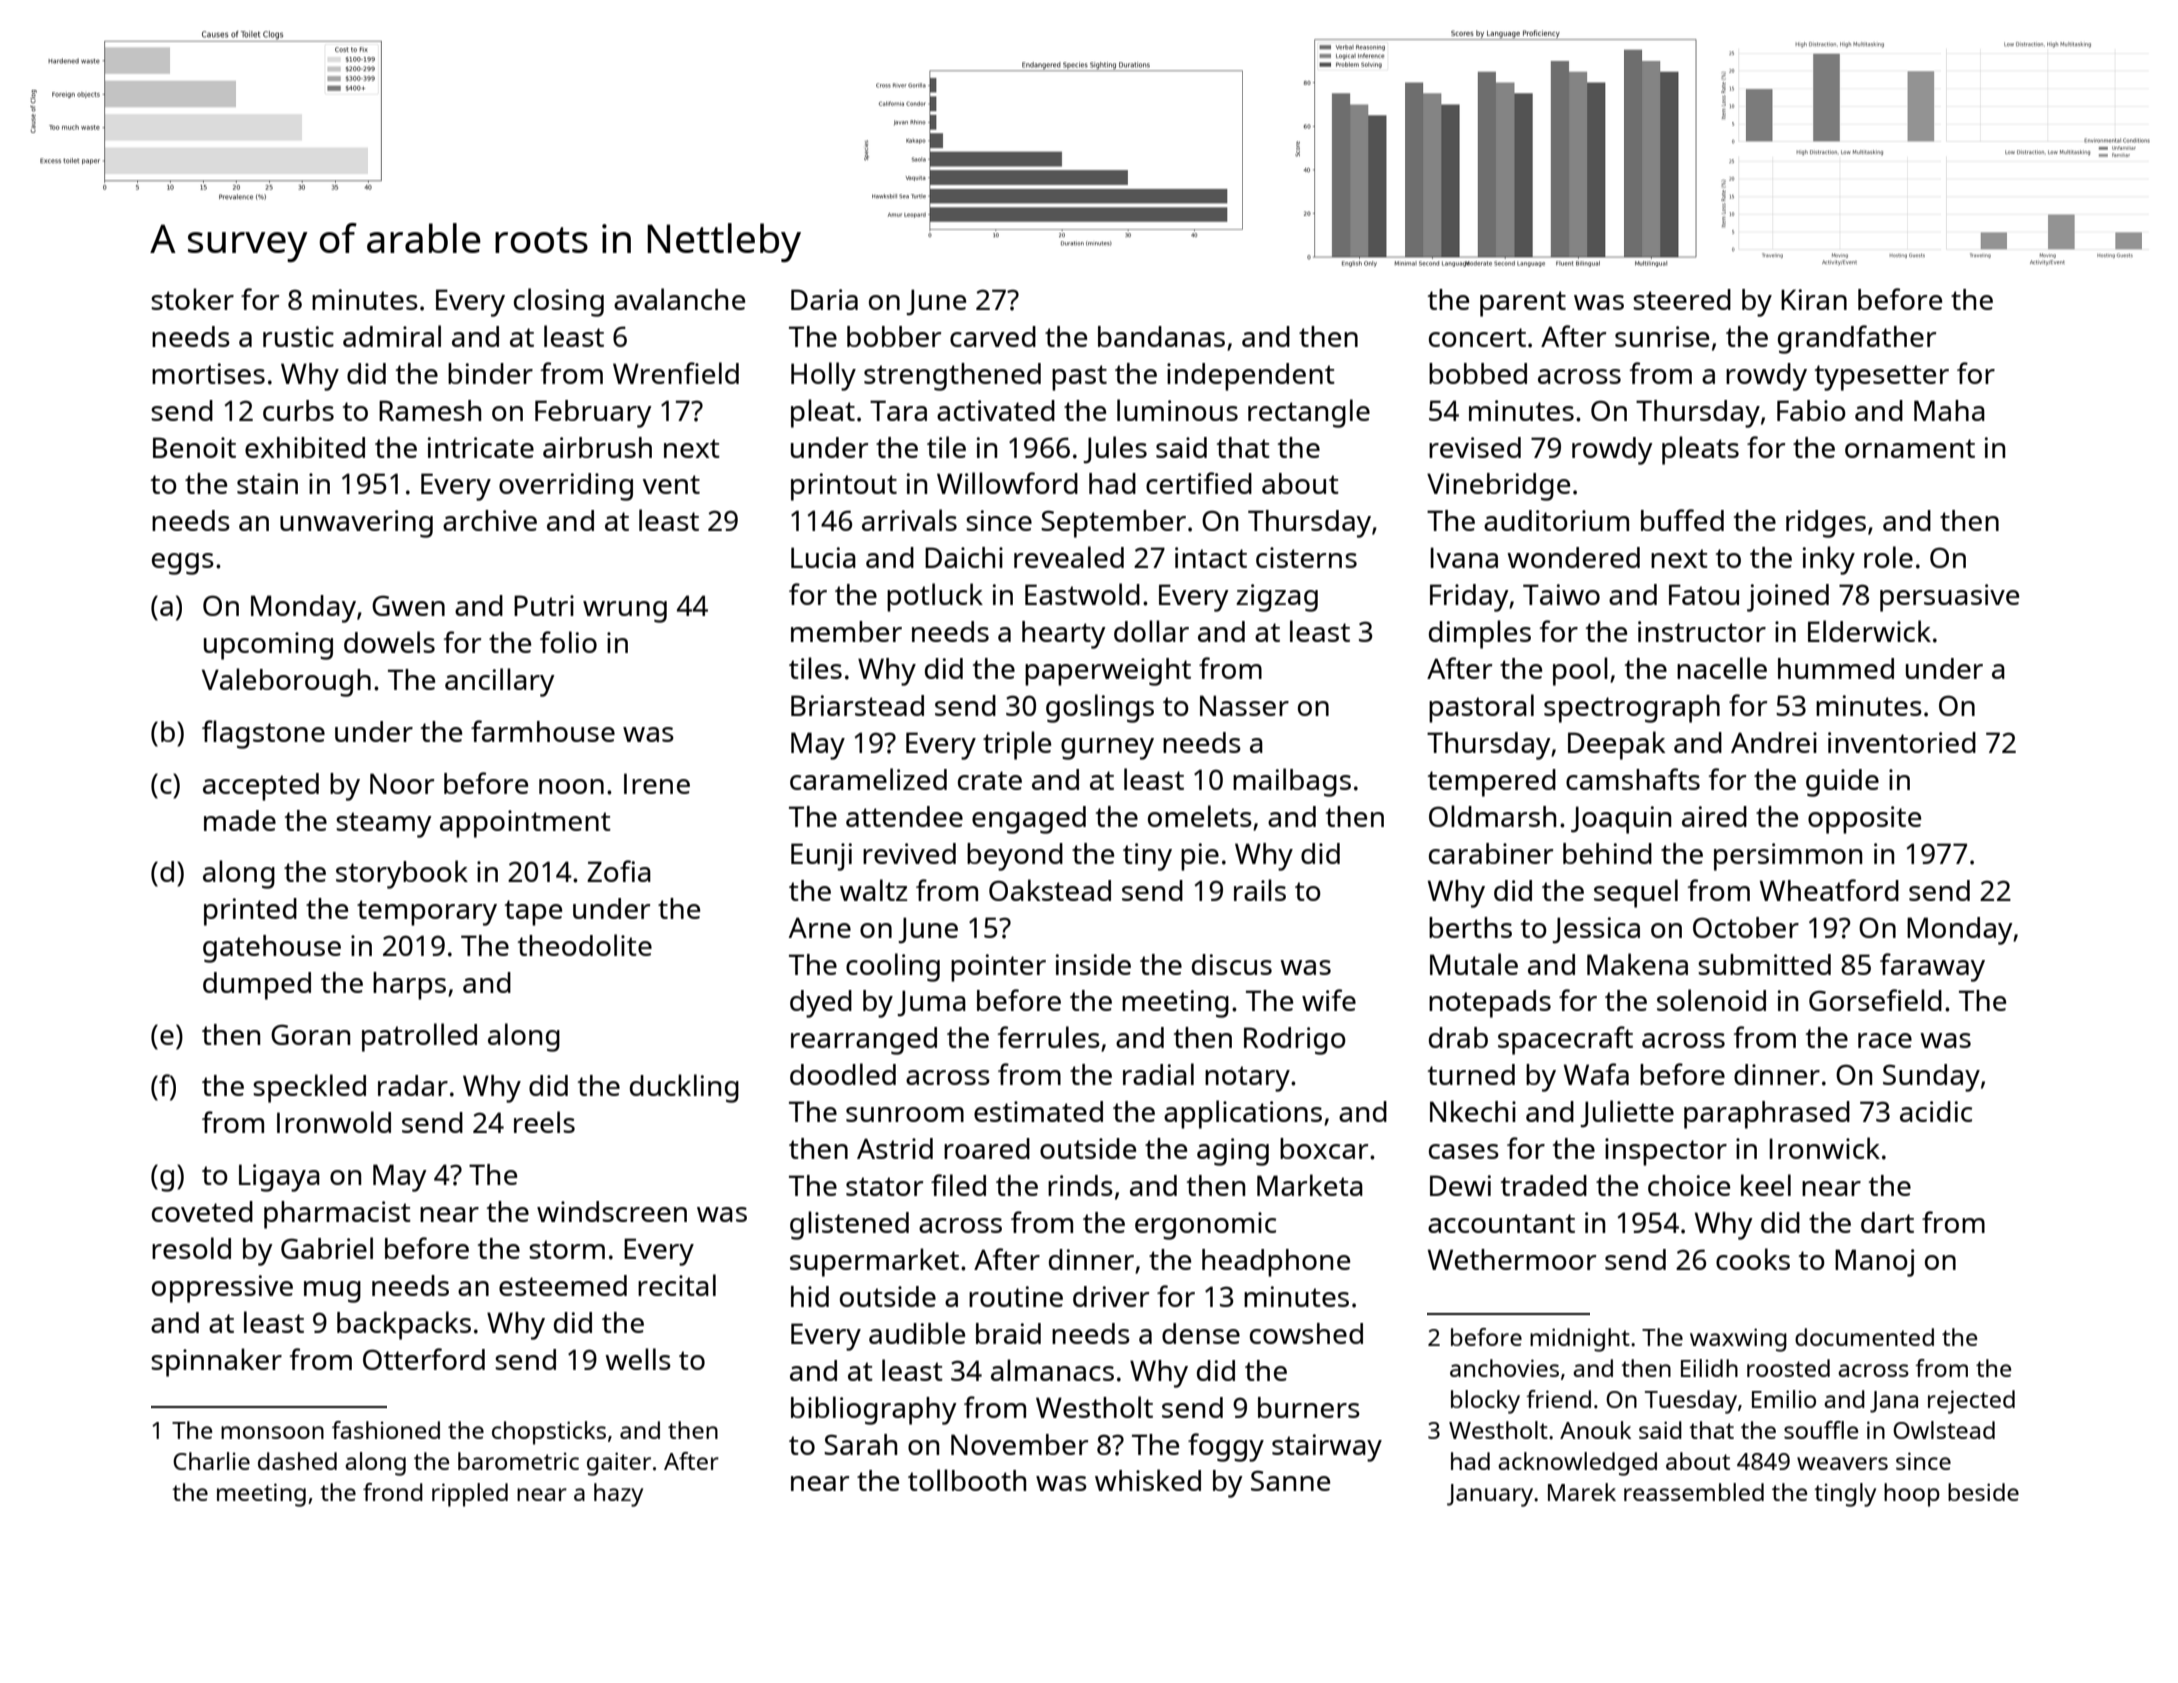  What do you see at coordinates (1702, 631) in the screenshot?
I see `instructor` at bounding box center [1702, 631].
